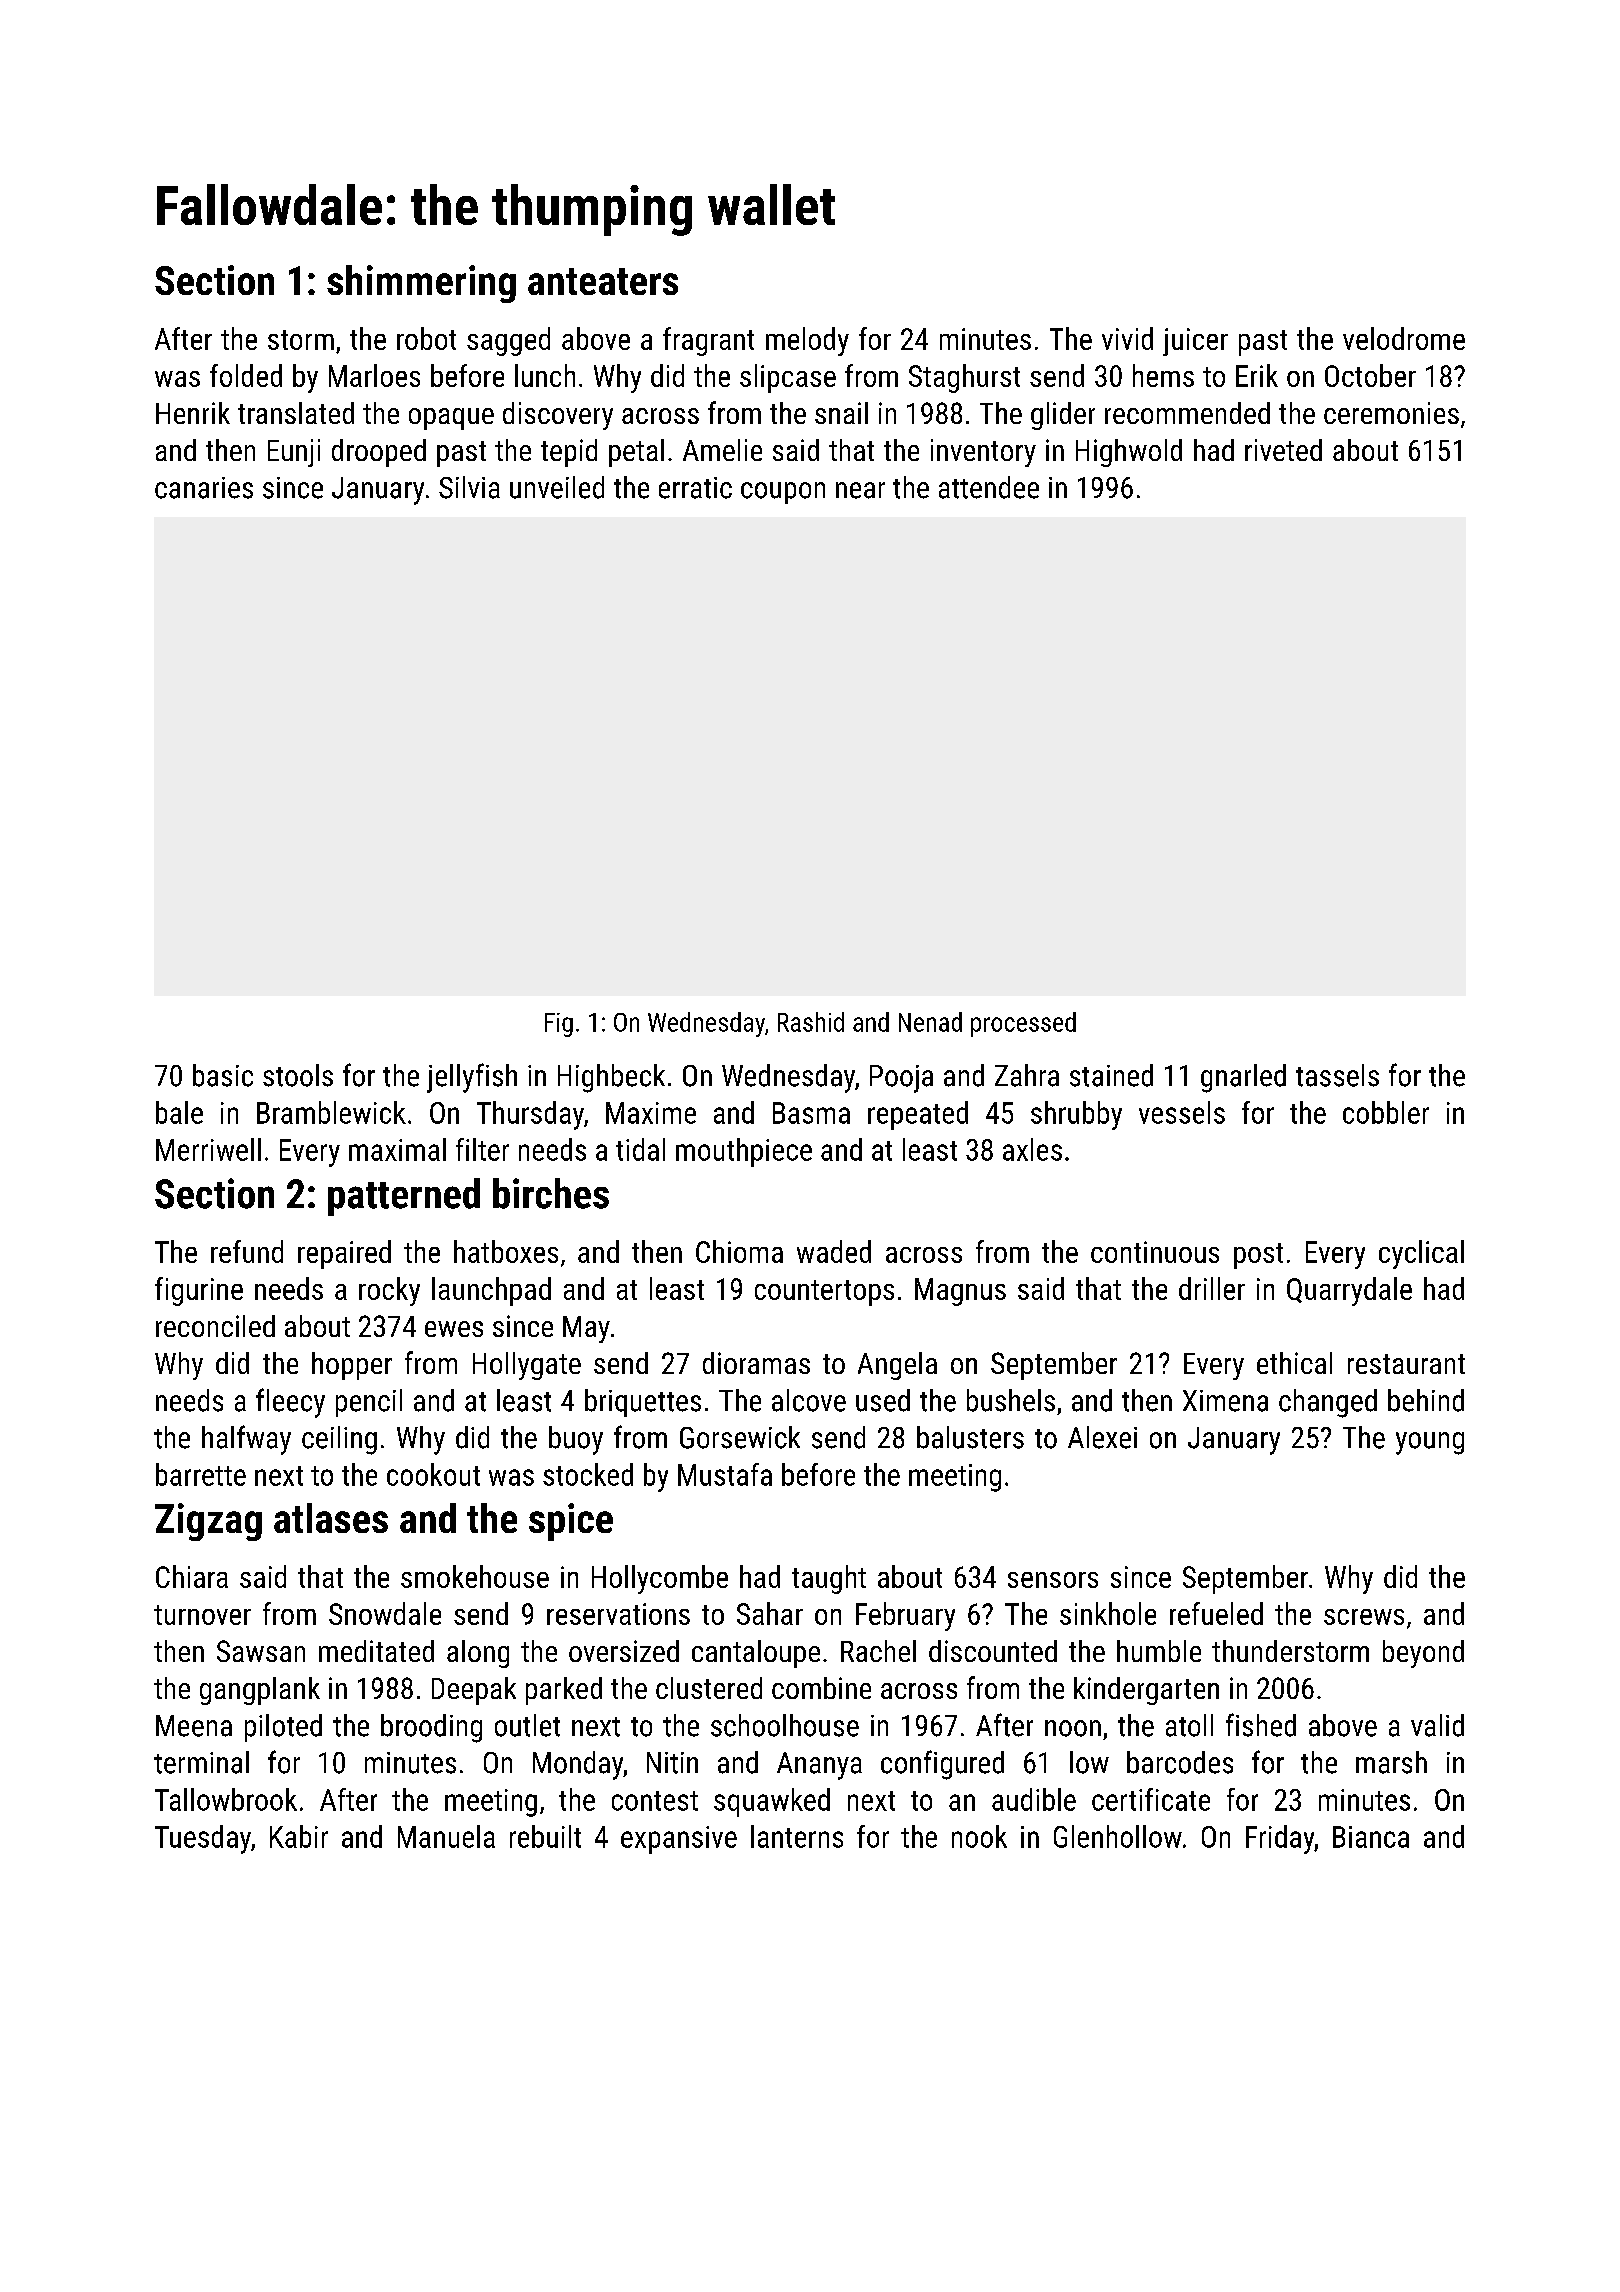  I want to click on recommended, so click(1187, 413).
